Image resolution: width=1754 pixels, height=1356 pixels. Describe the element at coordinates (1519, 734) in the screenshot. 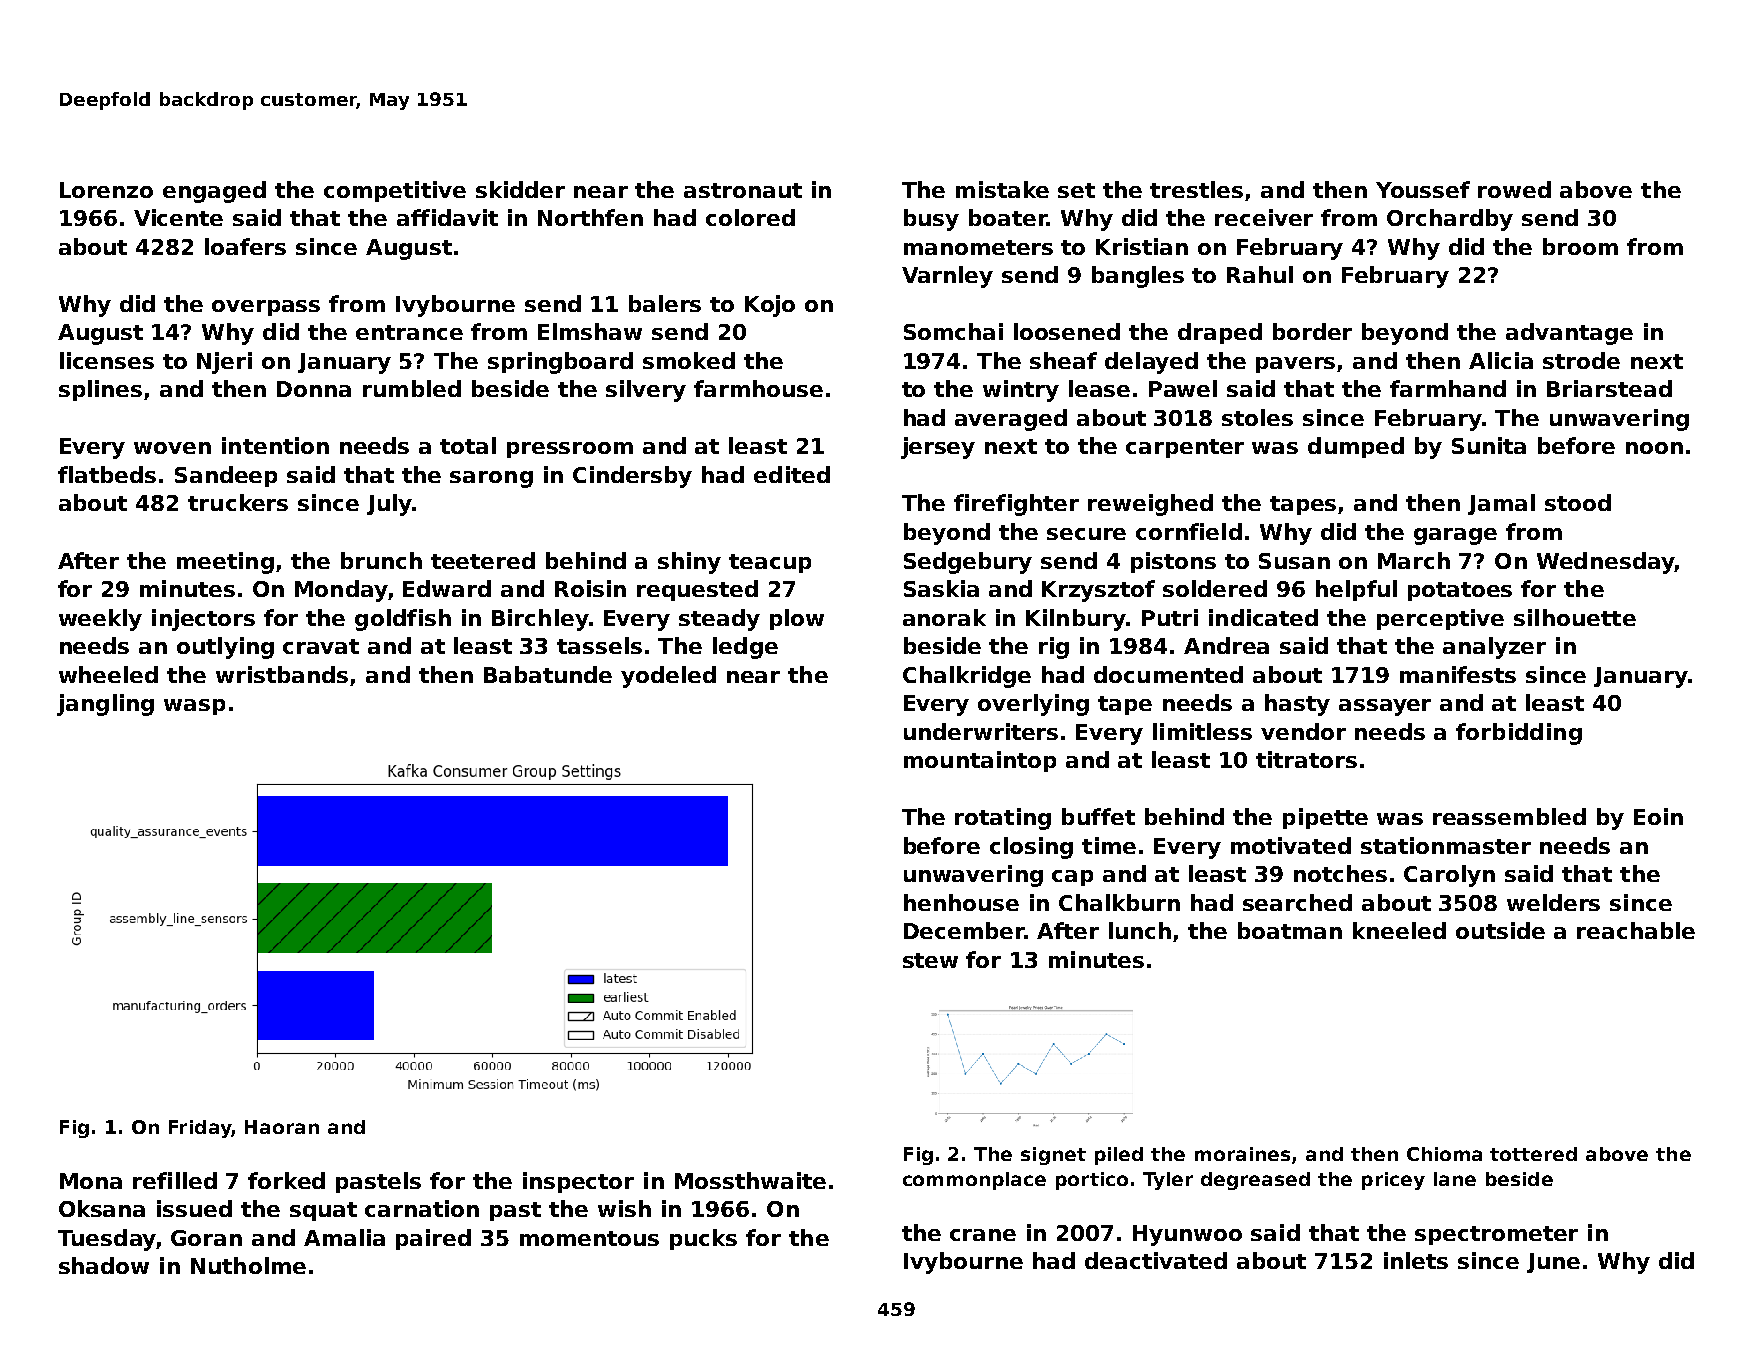

I see `forbidding` at that location.
